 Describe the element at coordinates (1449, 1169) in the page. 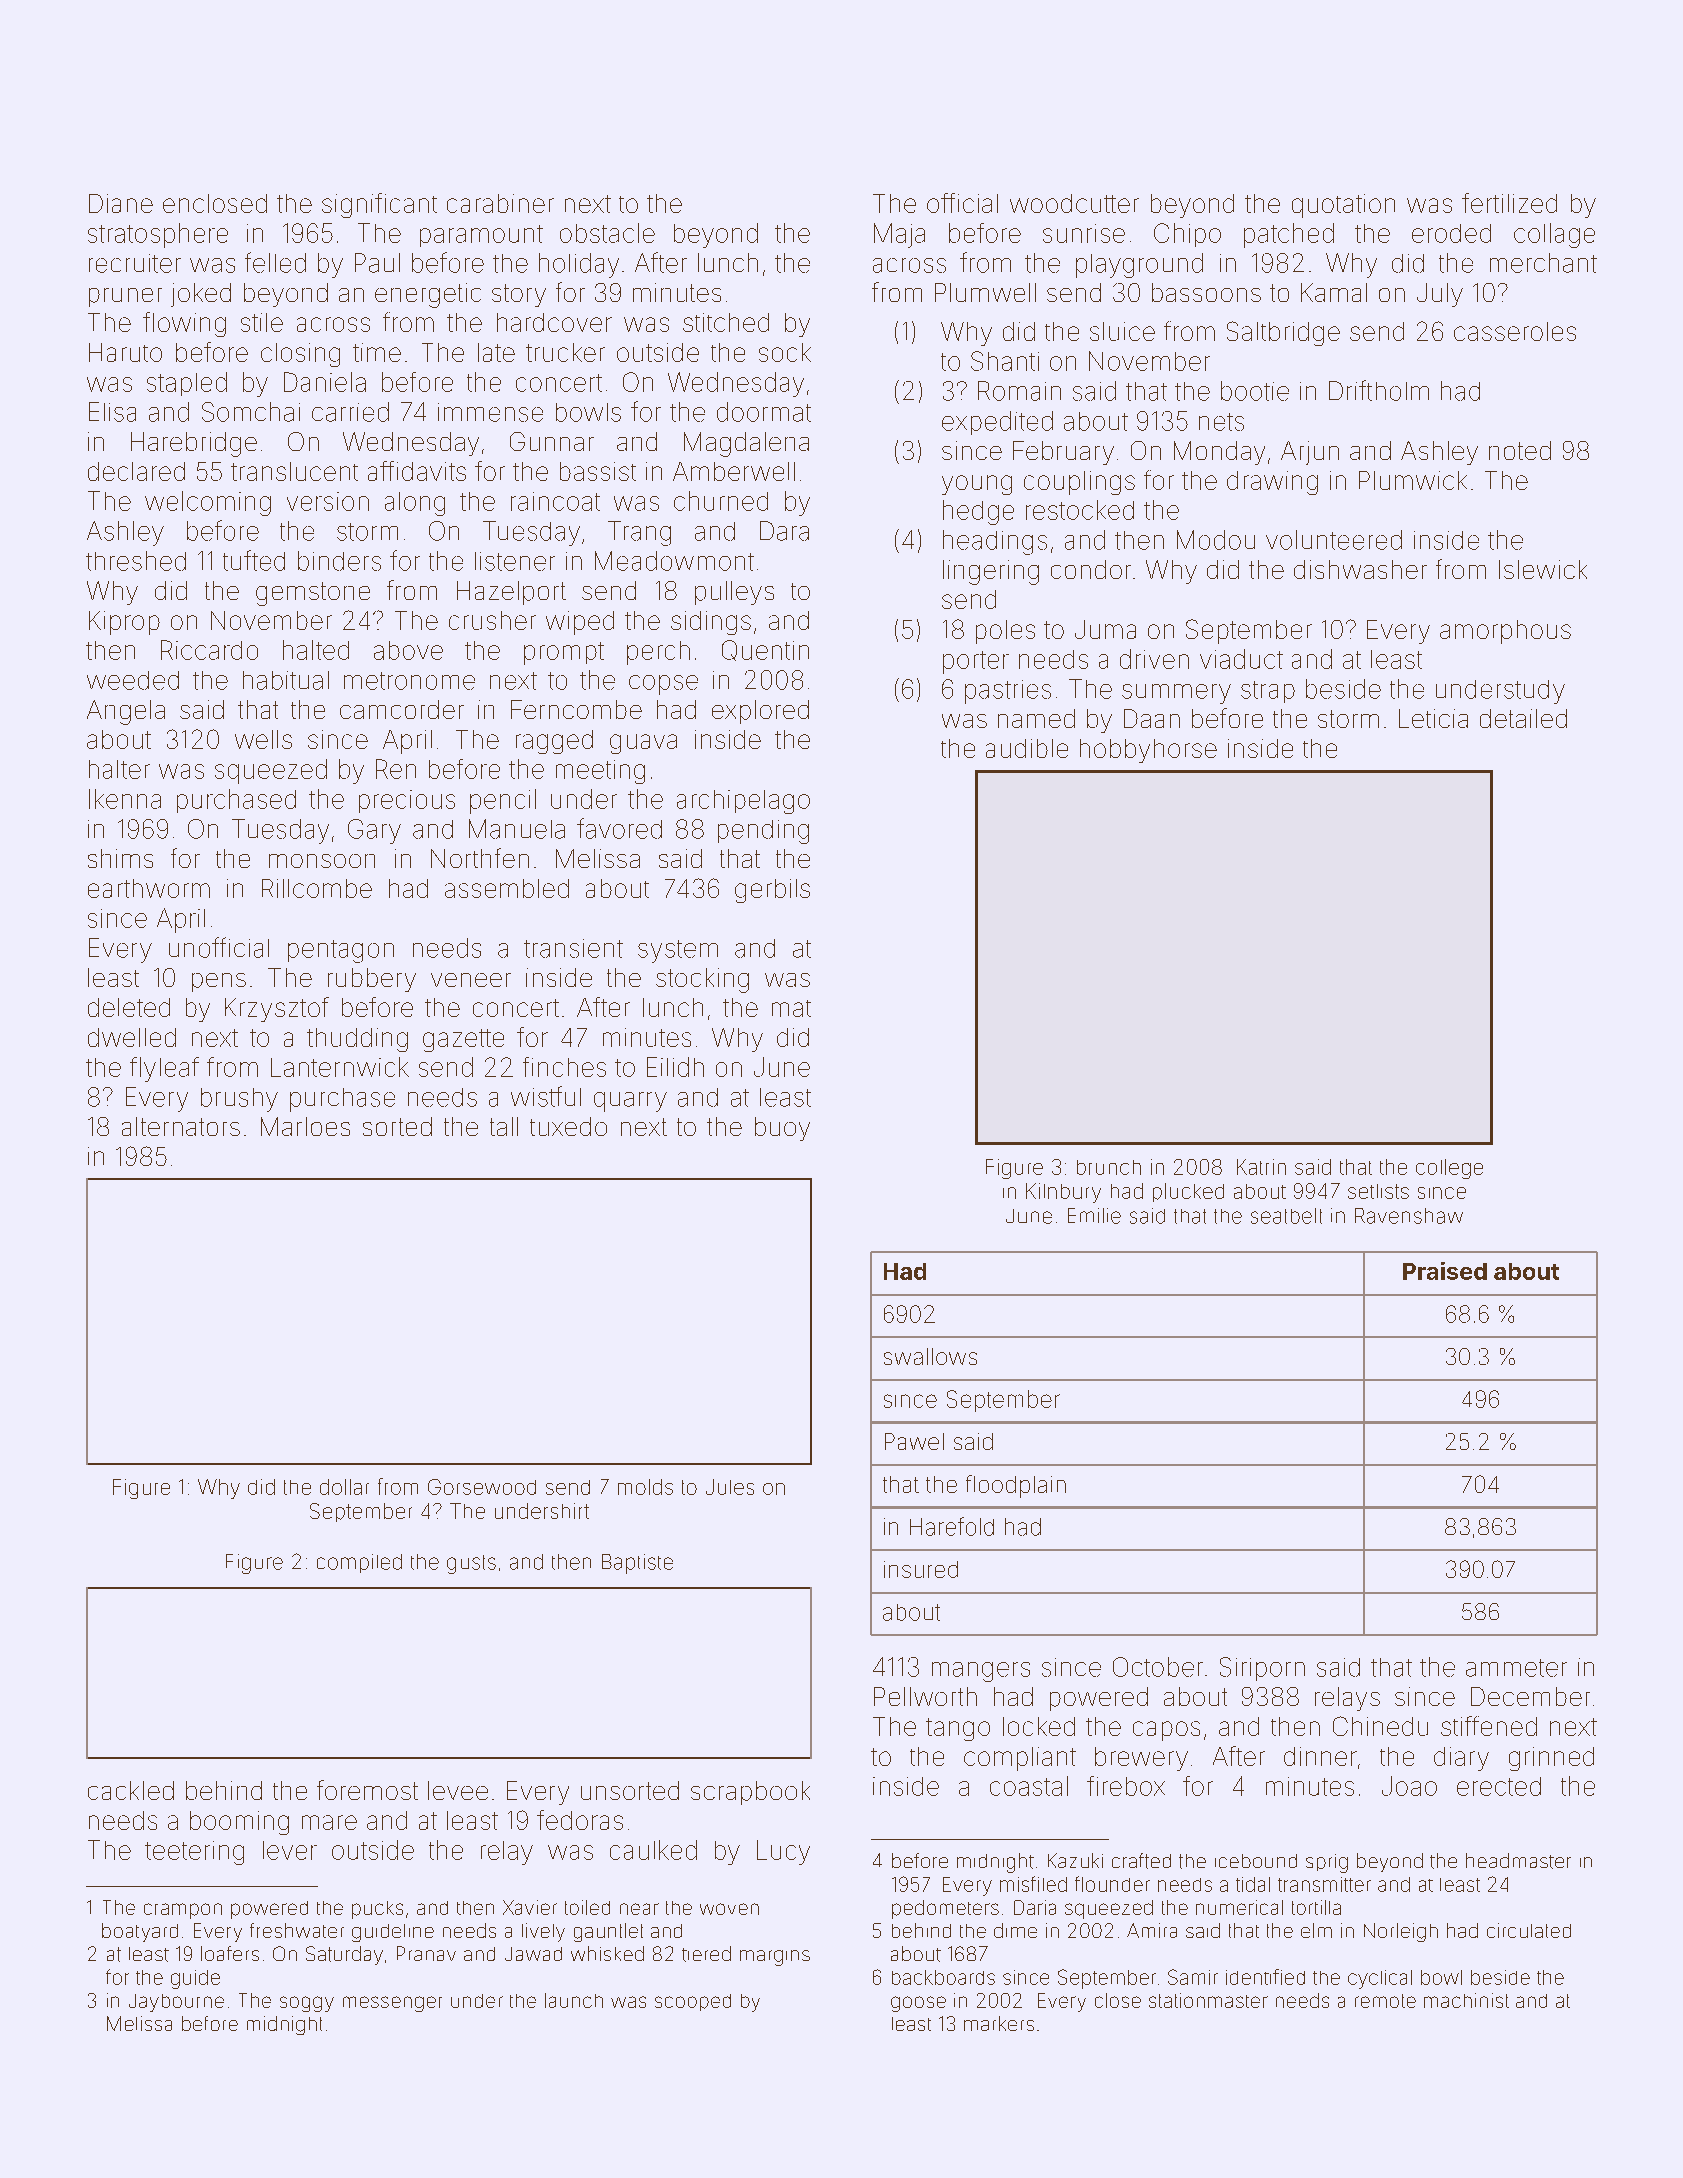

I see `college` at that location.
